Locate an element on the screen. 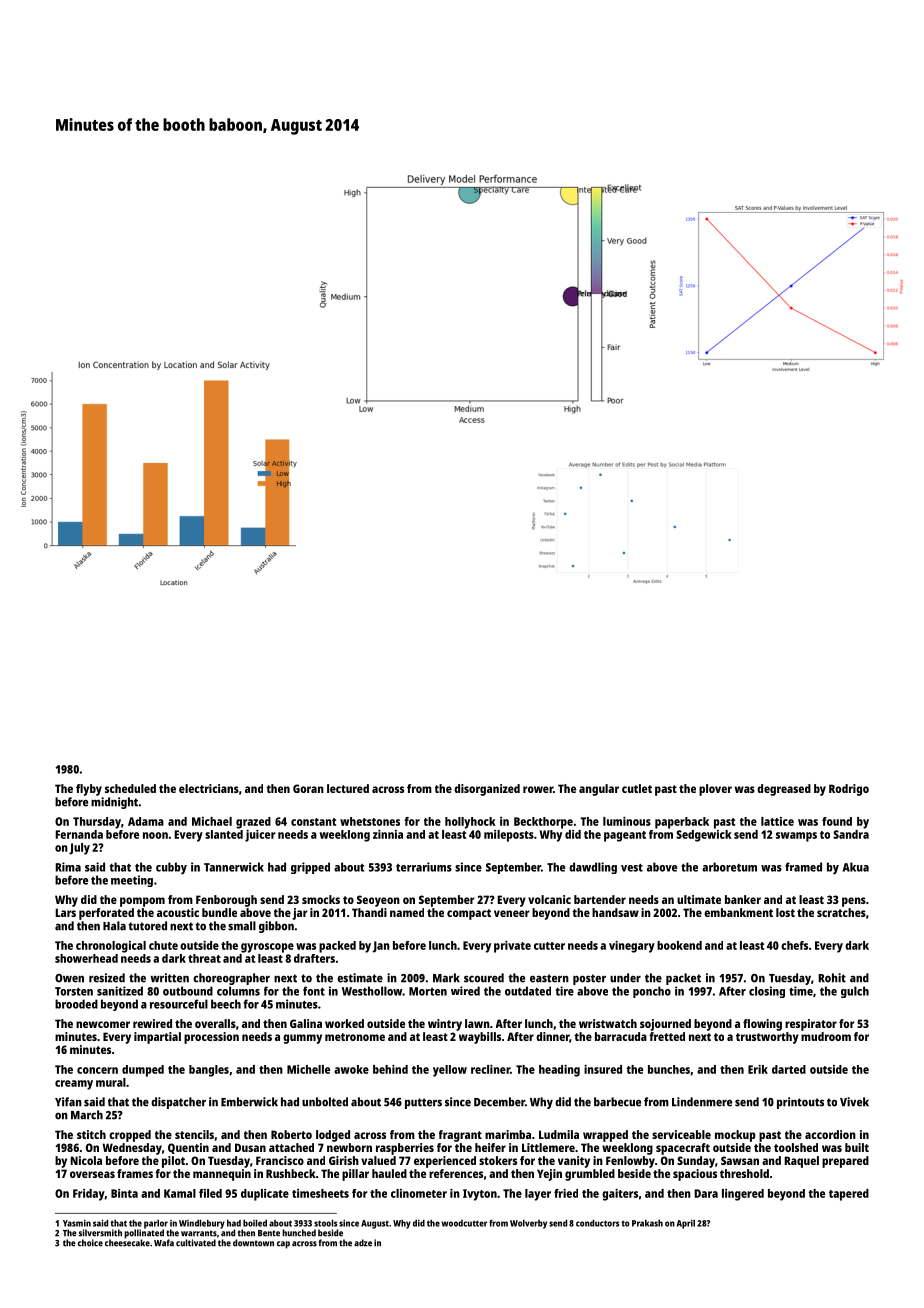  references is located at coordinates (456, 1173).
